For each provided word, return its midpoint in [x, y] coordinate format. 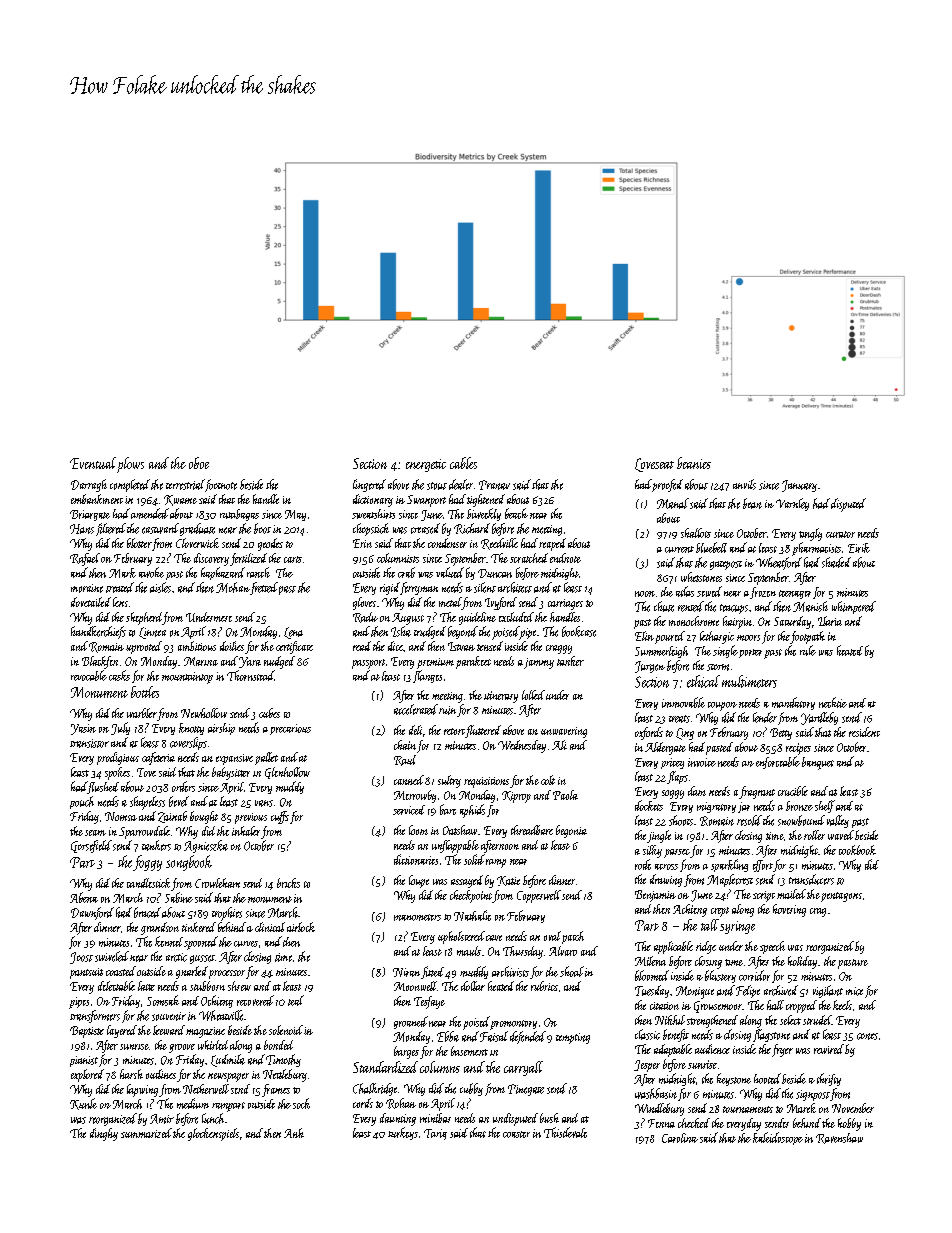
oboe [199, 463]
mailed [791, 894]
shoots [681, 820]
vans [264, 803]
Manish [810, 606]
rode [643, 864]
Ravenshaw [839, 1138]
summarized [146, 1133]
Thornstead [251, 675]
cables [463, 463]
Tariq [435, 1134]
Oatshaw [460, 830]
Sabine [179, 897]
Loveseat [654, 465]
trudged [430, 632]
